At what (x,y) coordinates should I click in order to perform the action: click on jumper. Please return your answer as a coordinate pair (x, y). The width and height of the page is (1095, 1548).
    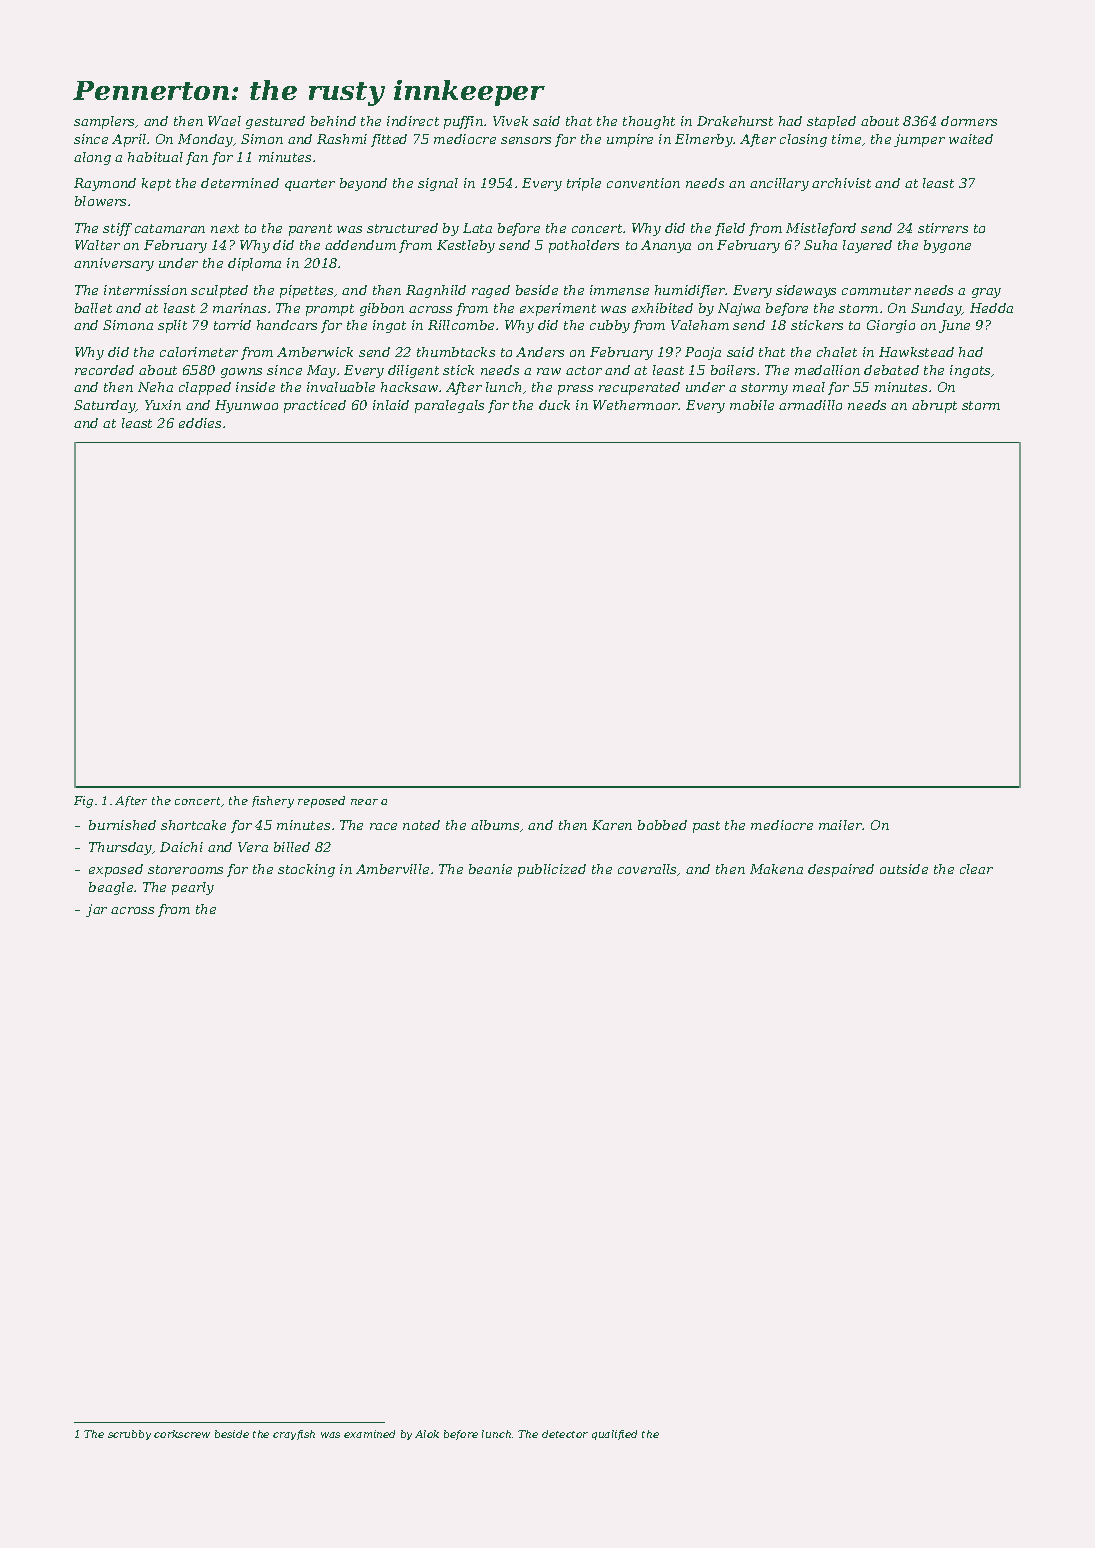
    Looking at the image, I should click on (919, 140).
